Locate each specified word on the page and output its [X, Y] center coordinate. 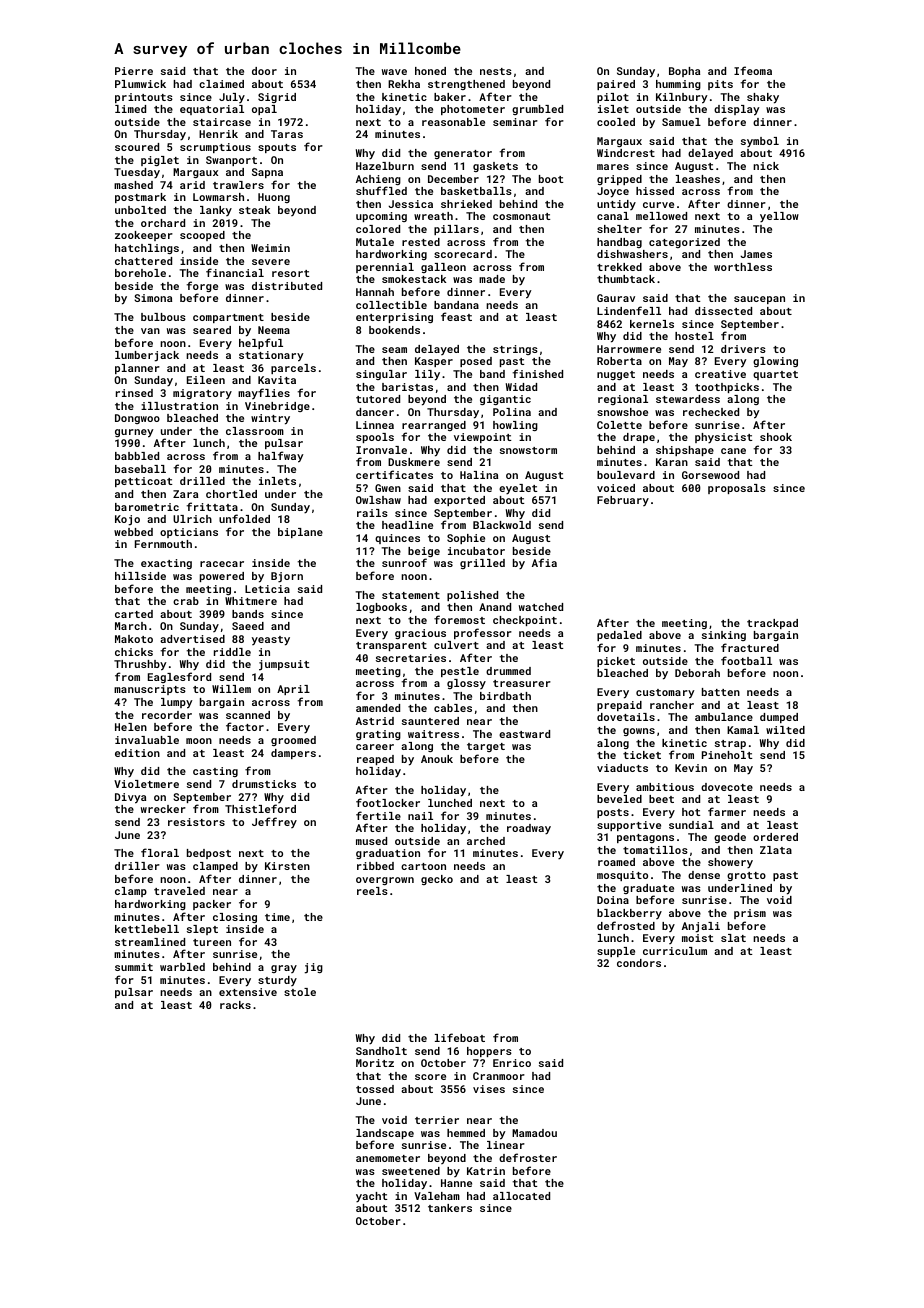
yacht [371, 1197]
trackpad [772, 624]
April [293, 690]
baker [450, 97]
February [623, 501]
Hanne [456, 1183]
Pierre [134, 71]
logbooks [381, 608]
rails [372, 513]
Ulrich [192, 519]
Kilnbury [682, 98]
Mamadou [534, 1133]
